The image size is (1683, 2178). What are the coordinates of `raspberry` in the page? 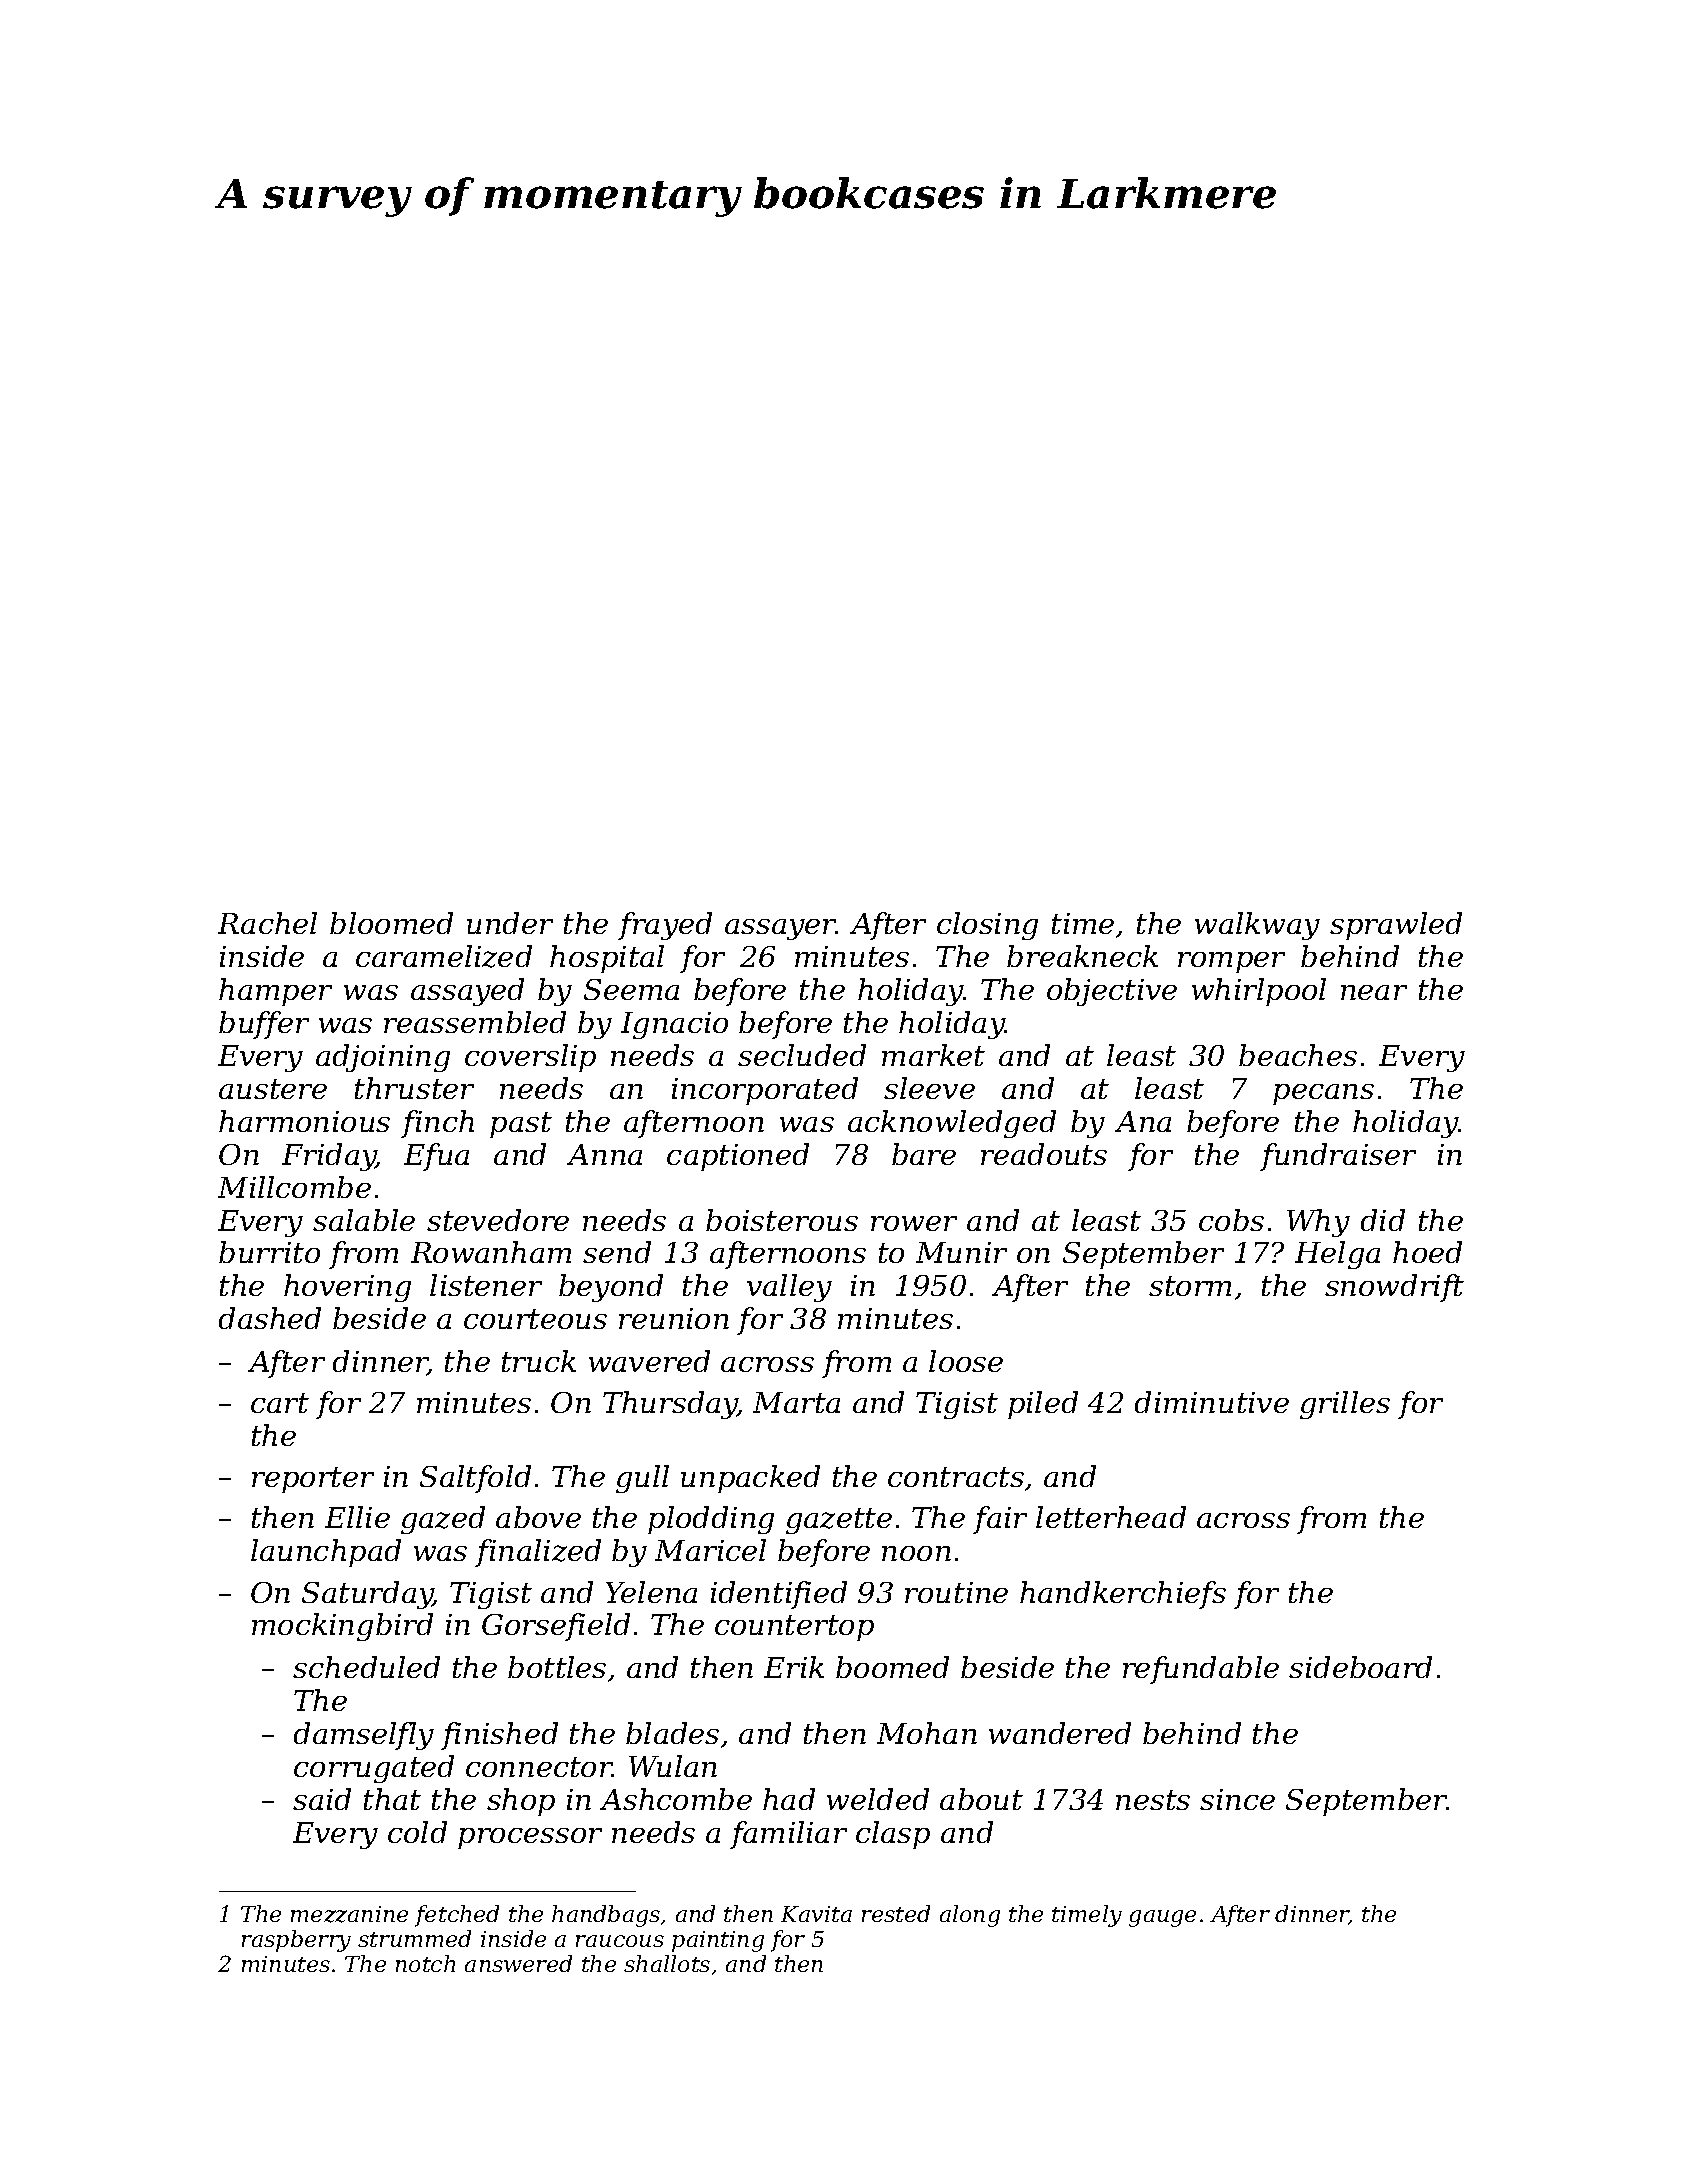 It's located at (296, 1941).
